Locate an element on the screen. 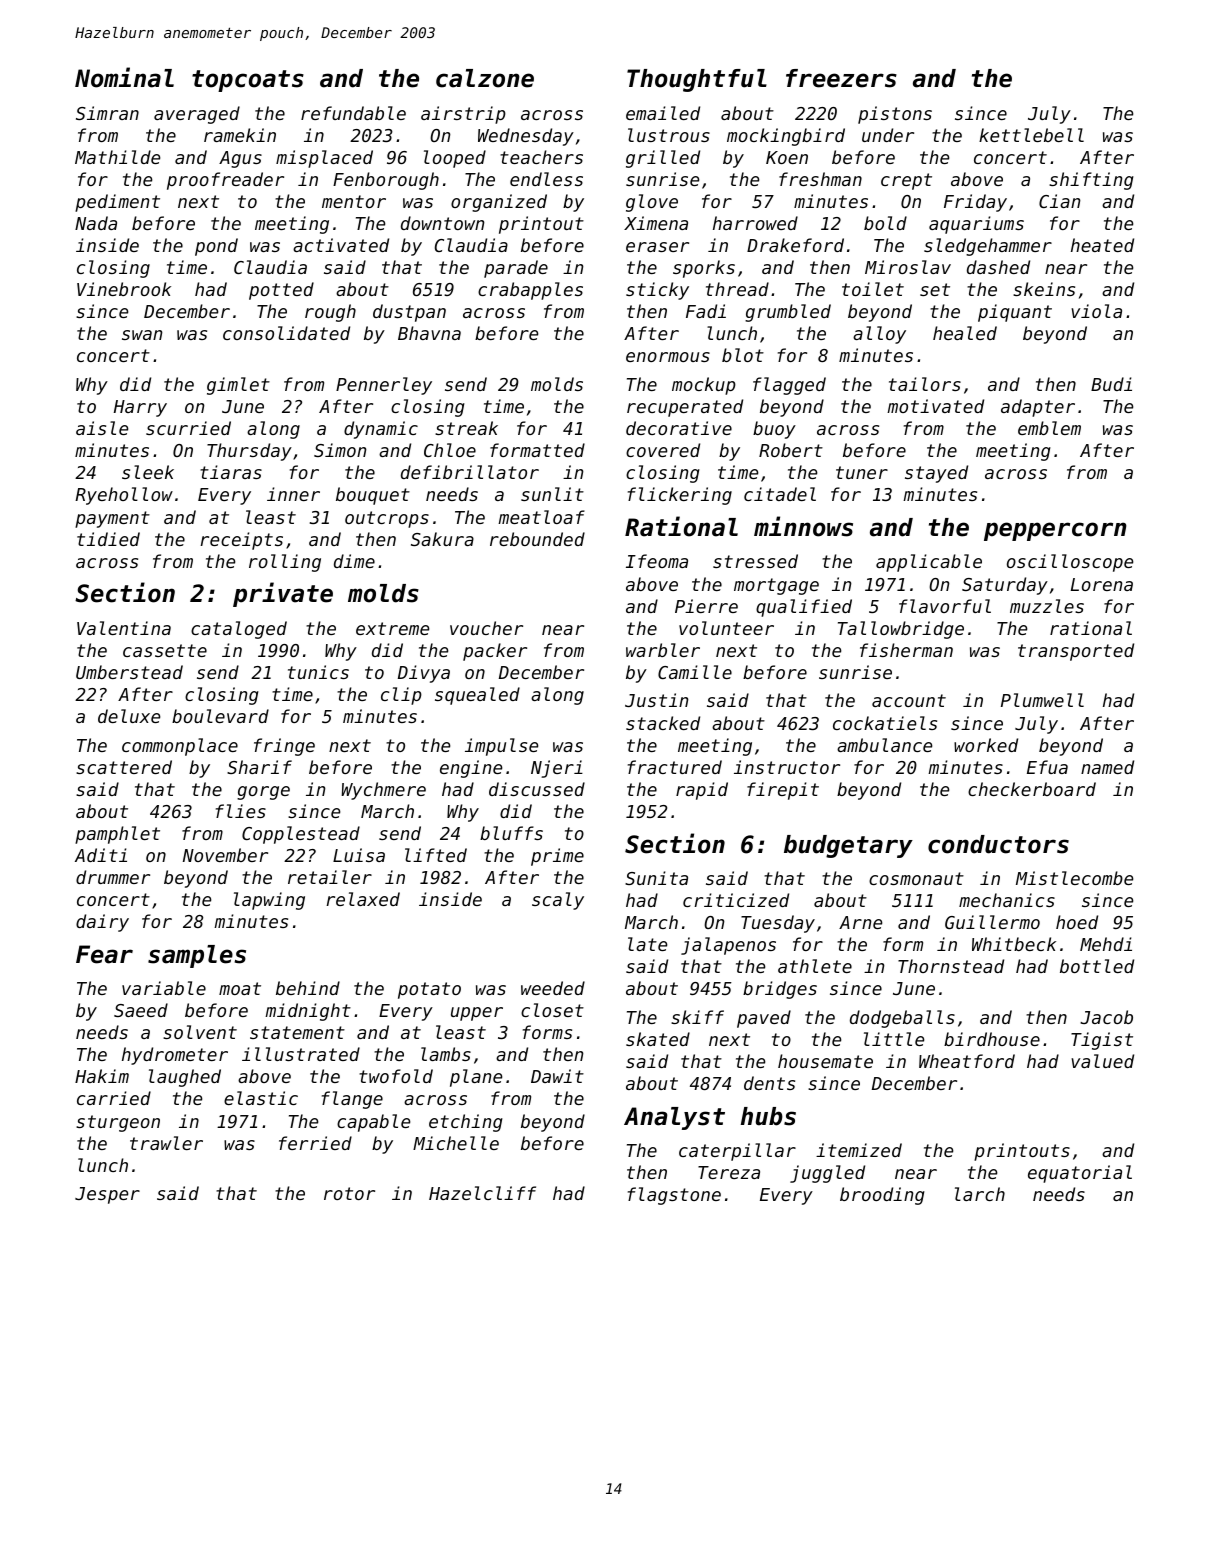  Wheatford is located at coordinates (967, 1061).
